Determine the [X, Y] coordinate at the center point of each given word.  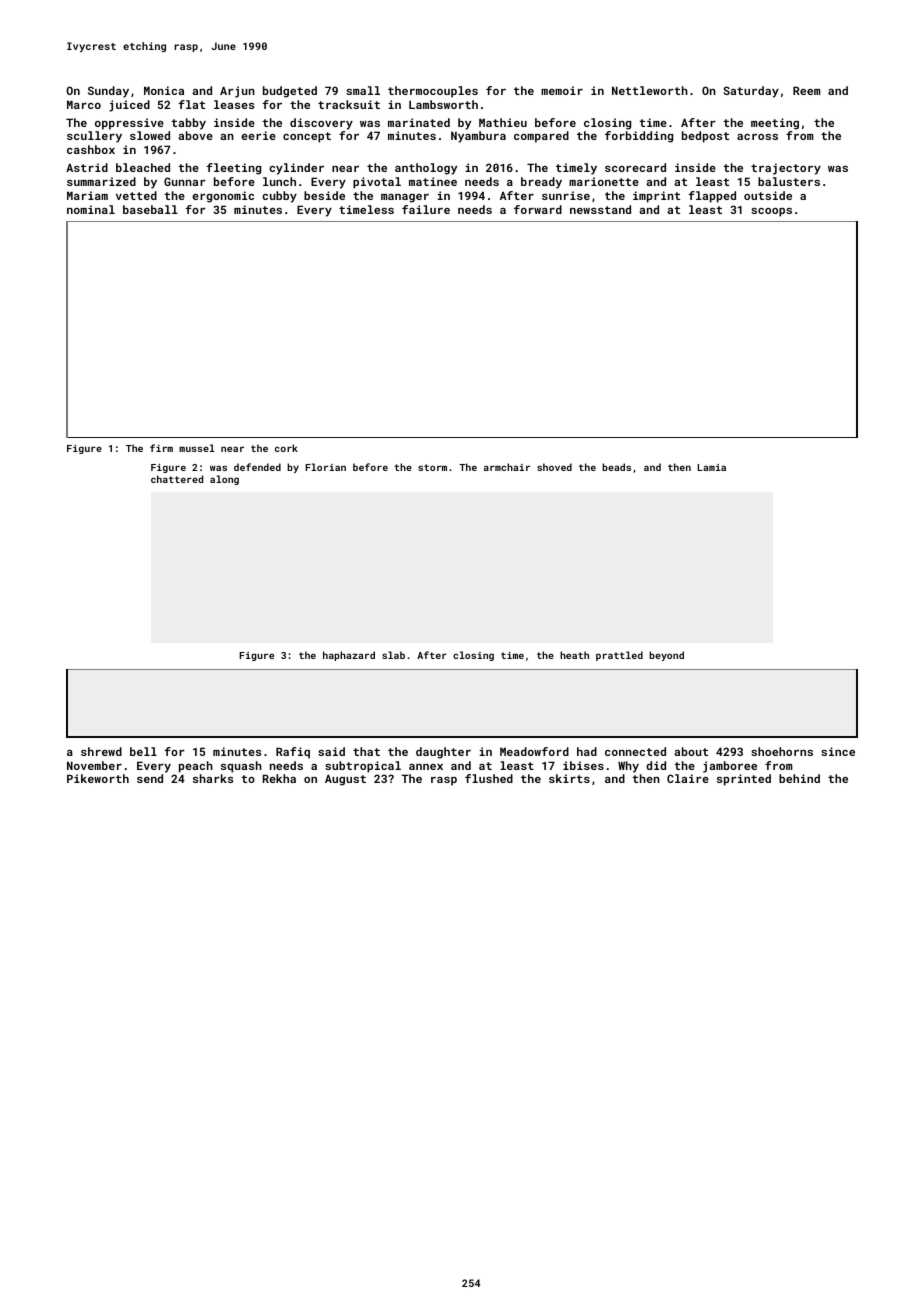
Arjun [237, 92]
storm [432, 467]
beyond [666, 656]
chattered [177, 479]
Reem [806, 90]
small [363, 90]
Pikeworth [98, 778]
